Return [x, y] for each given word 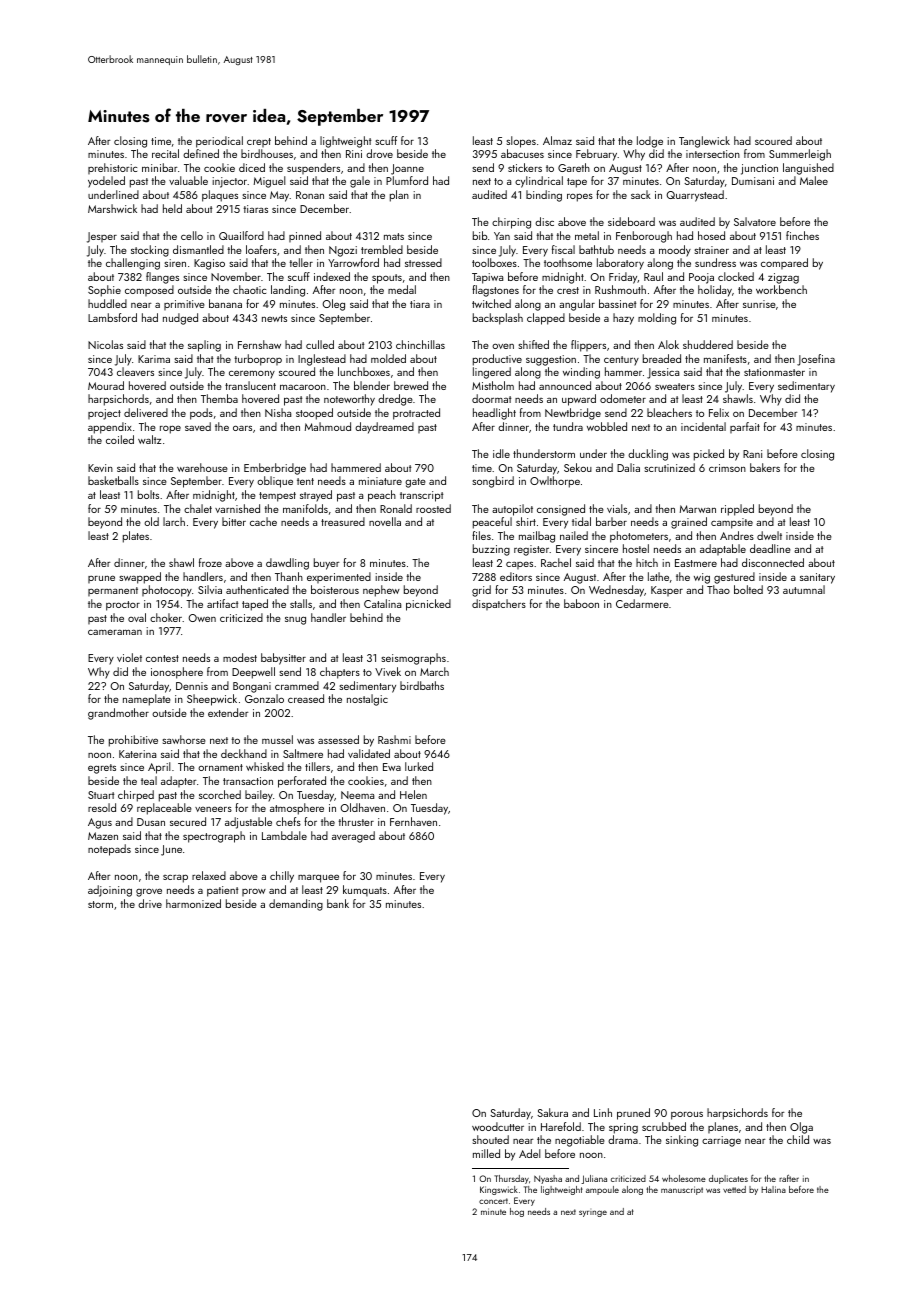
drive [150, 903]
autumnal [804, 589]
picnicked [428, 605]
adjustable [248, 823]
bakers [765, 467]
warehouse [202, 467]
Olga [801, 1128]
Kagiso [209, 264]
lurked [419, 766]
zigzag [783, 278]
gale [360, 182]
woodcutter [498, 1126]
